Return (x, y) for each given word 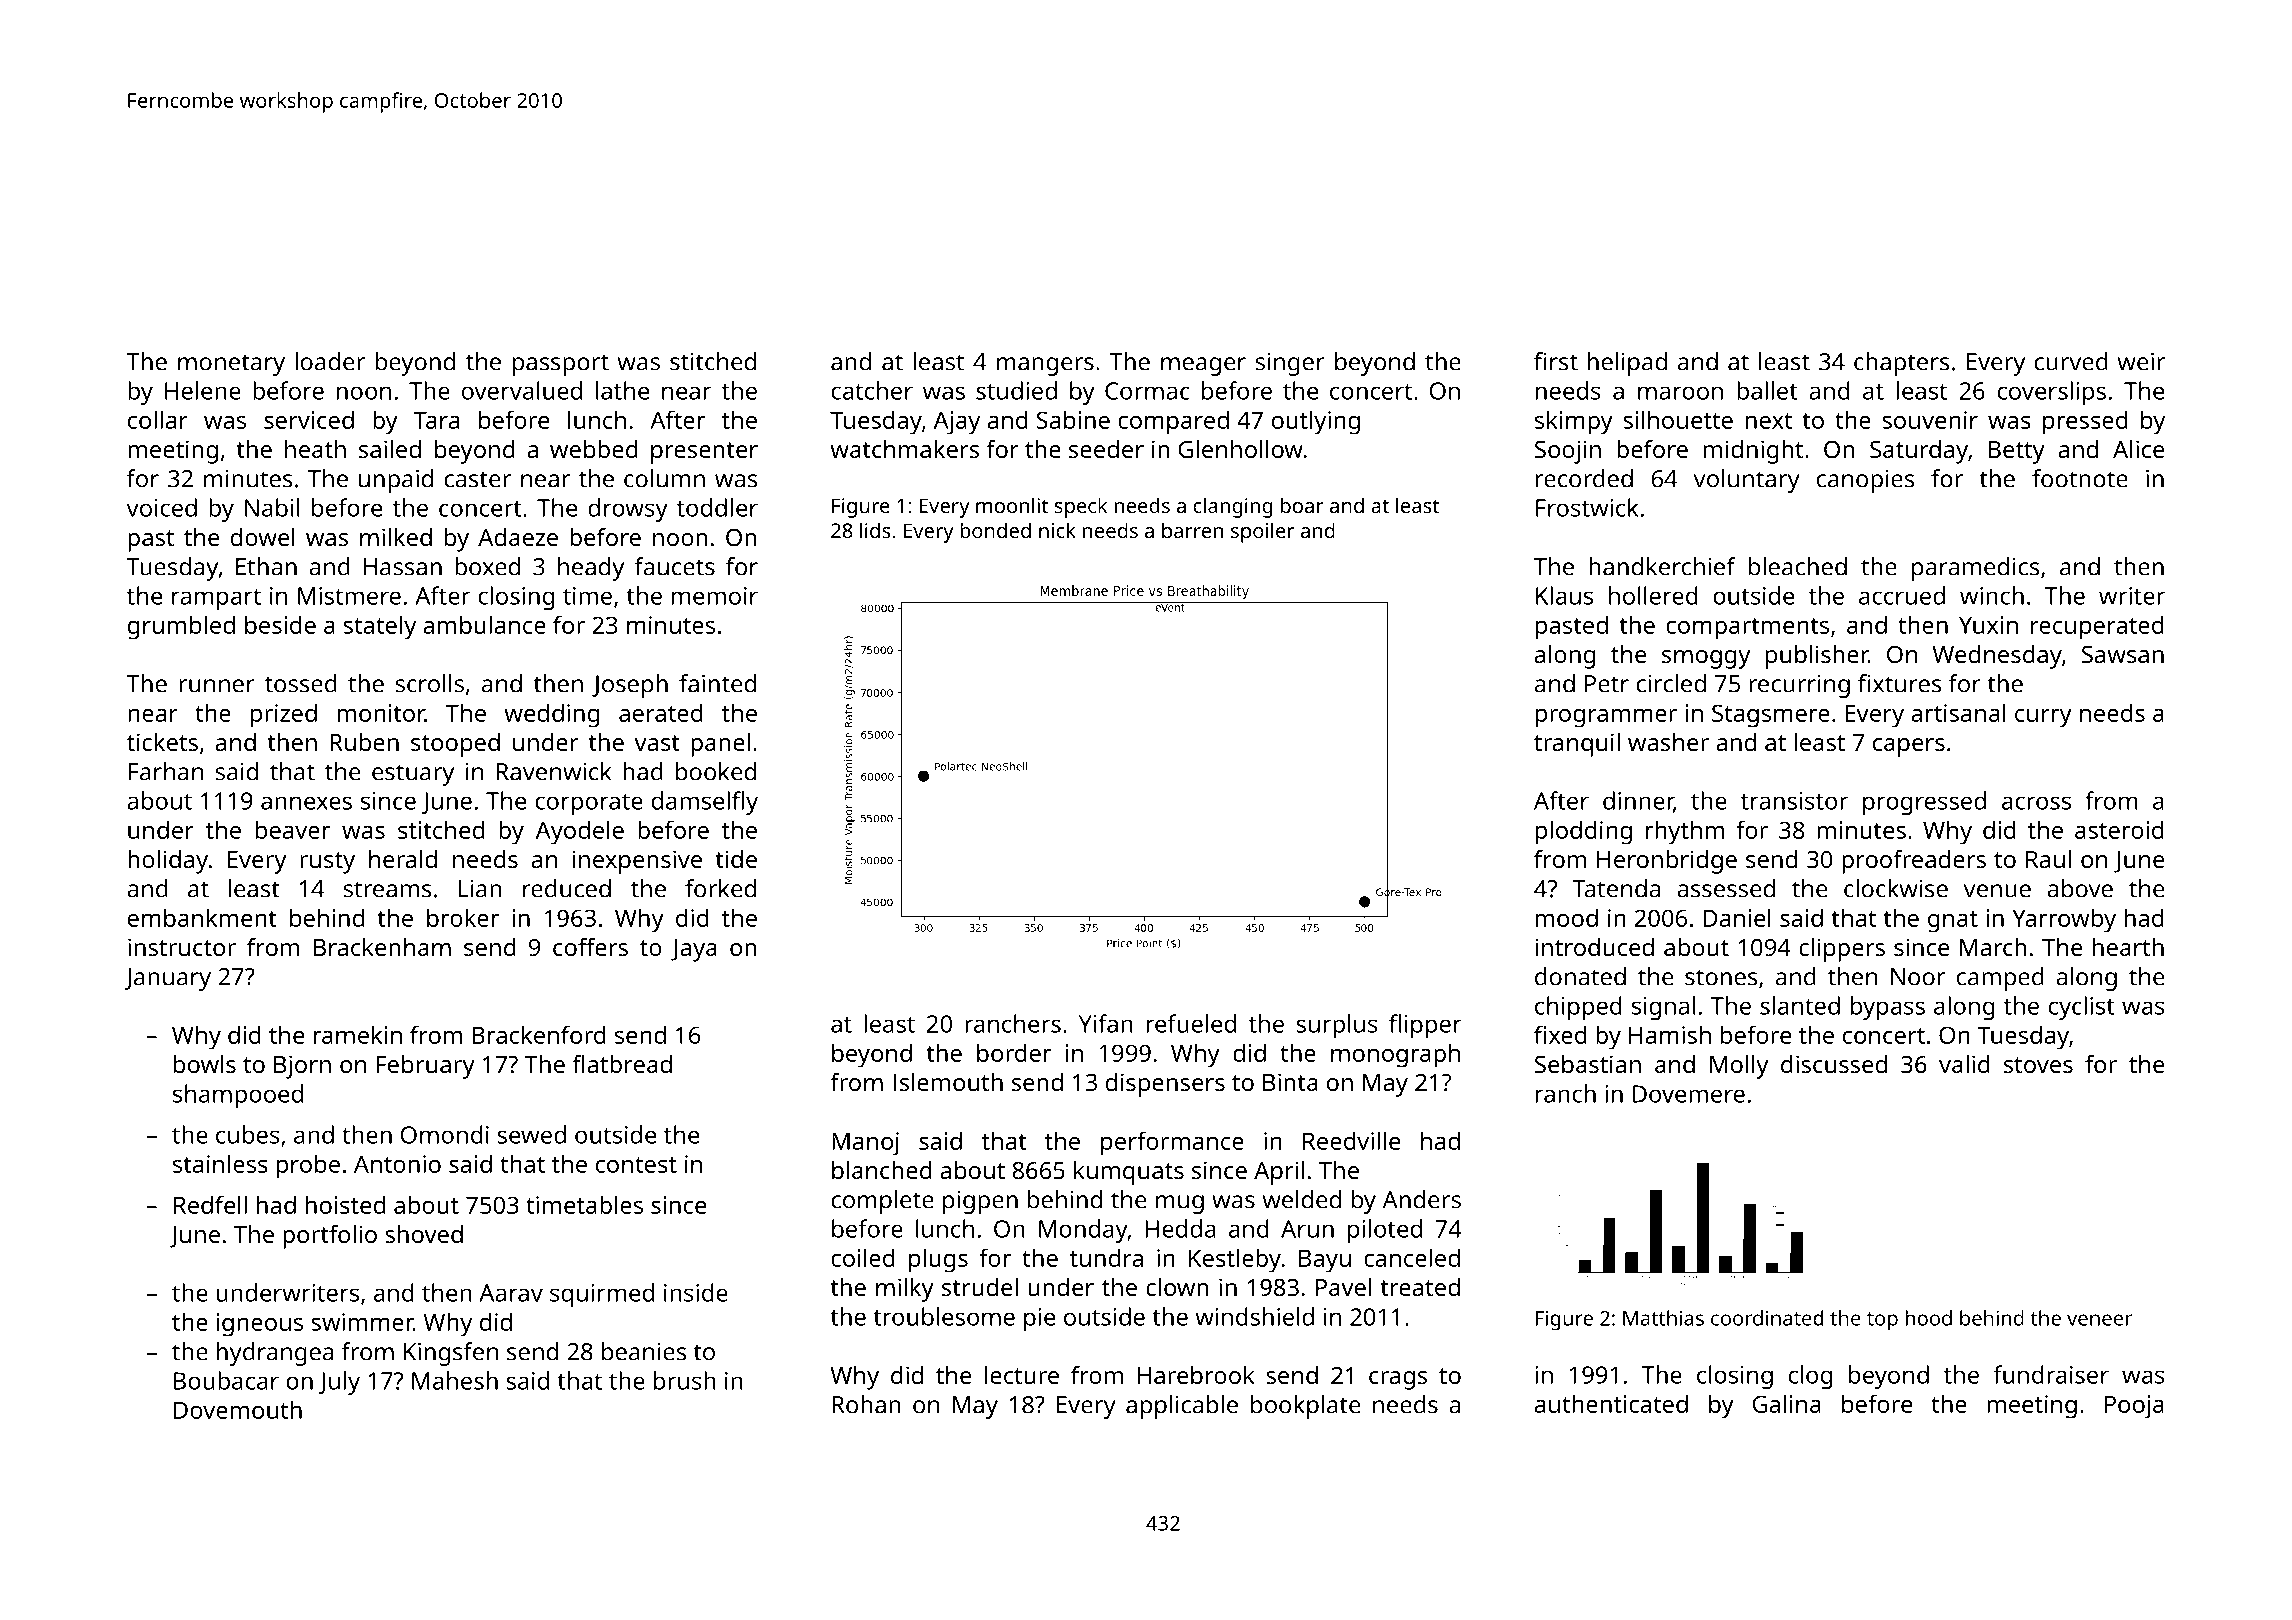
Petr (1607, 684)
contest (636, 1165)
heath (315, 449)
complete (882, 1202)
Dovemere (1689, 1094)
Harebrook (1196, 1375)
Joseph (630, 686)
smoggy (1706, 659)
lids (875, 530)
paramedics (1975, 569)
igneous (259, 1325)
